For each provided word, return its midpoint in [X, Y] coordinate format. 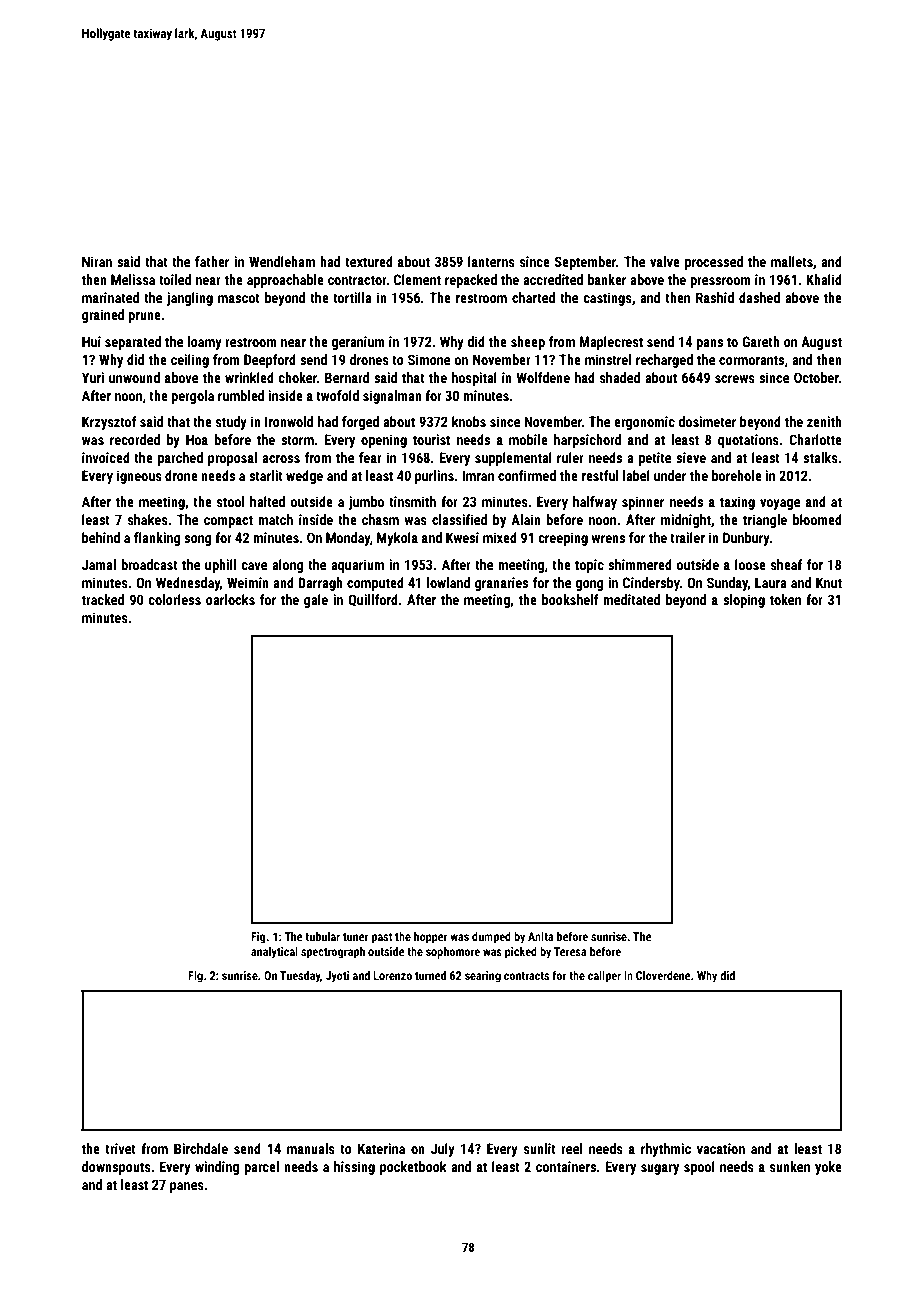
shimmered [640, 564]
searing [483, 977]
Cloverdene [663, 975]
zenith [824, 421]
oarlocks [230, 599]
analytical [274, 953]
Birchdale [201, 1148]
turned [430, 975]
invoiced [106, 457]
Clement [417, 279]
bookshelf [570, 599]
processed [714, 263]
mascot [239, 298]
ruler [570, 457]
